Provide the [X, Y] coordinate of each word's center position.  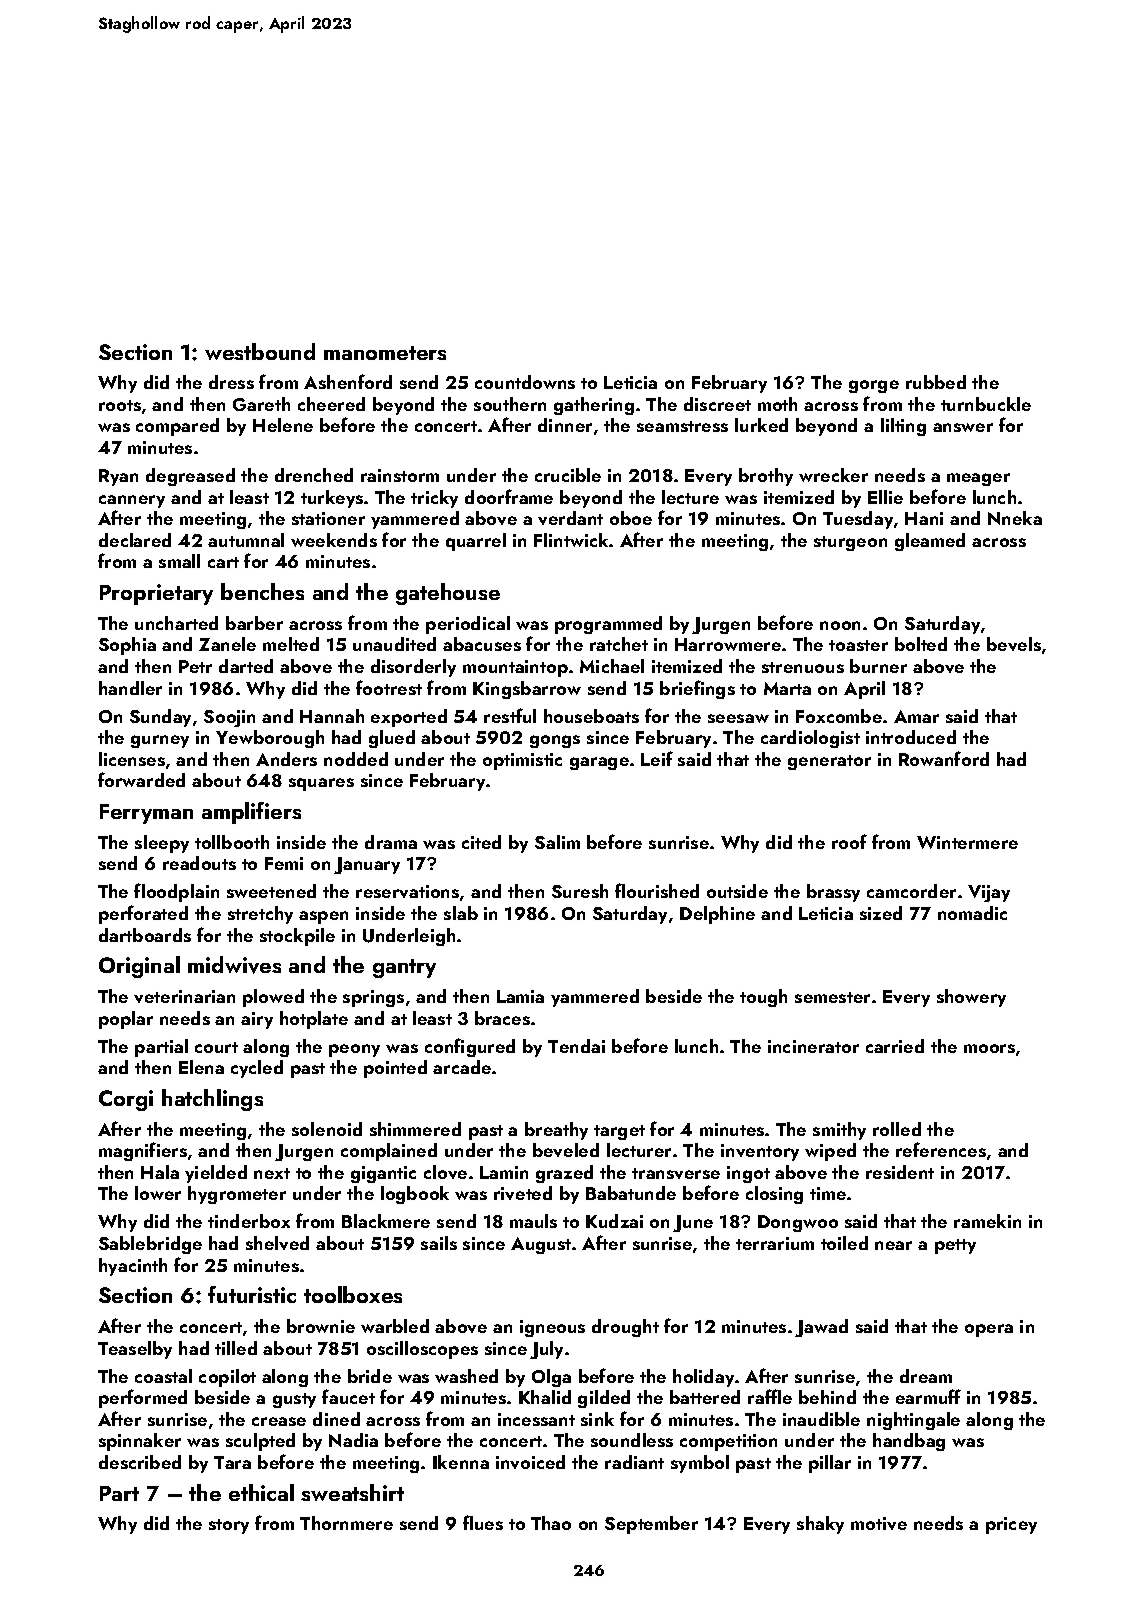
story [229, 1526]
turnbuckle [986, 404]
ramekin [987, 1221]
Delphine [717, 915]
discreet [717, 404]
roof [849, 841]
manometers [385, 353]
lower [158, 1193]
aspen [323, 917]
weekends [334, 540]
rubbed [936, 382]
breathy [556, 1131]
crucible [568, 475]
